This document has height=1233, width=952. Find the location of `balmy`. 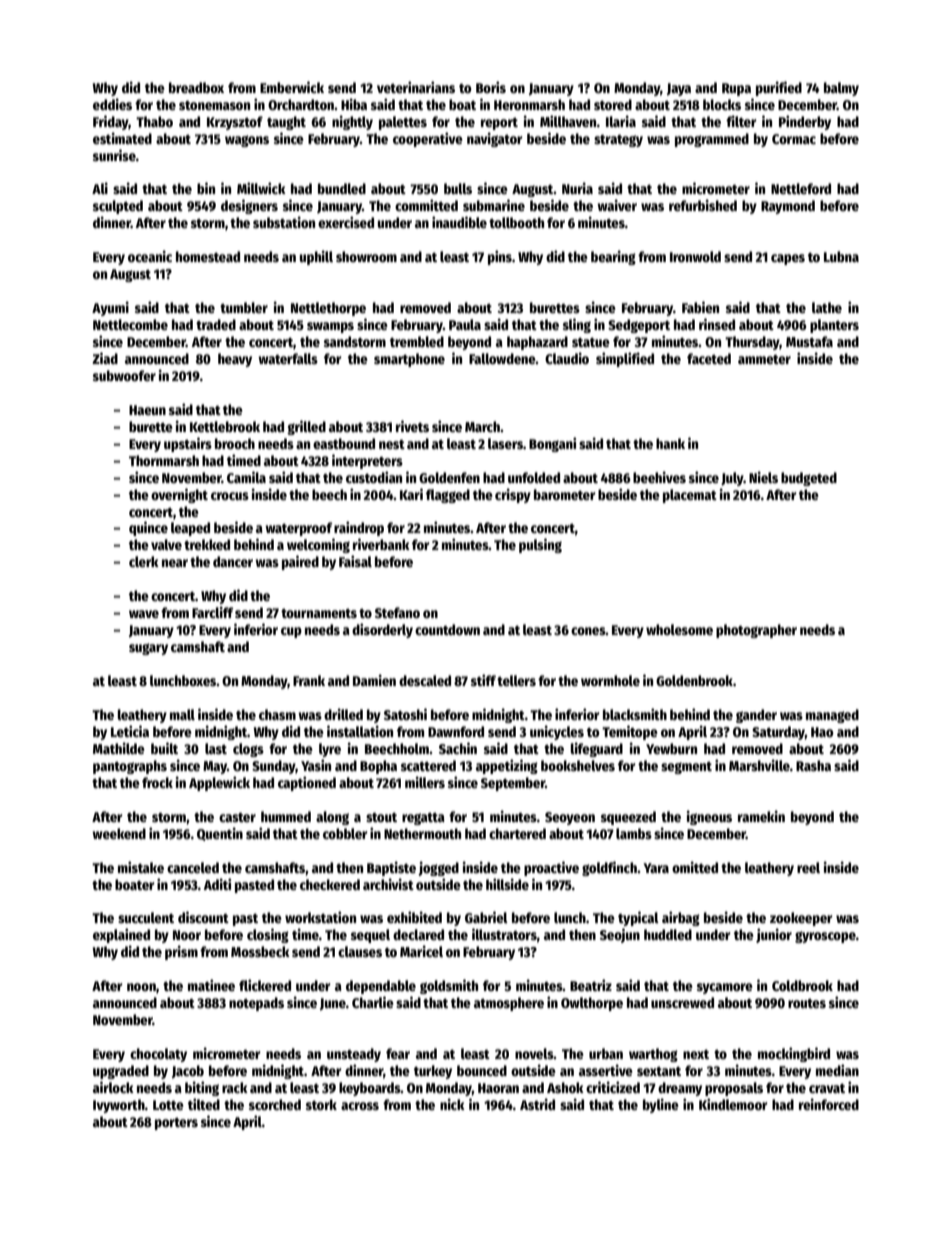

balmy is located at coordinates (841, 89).
